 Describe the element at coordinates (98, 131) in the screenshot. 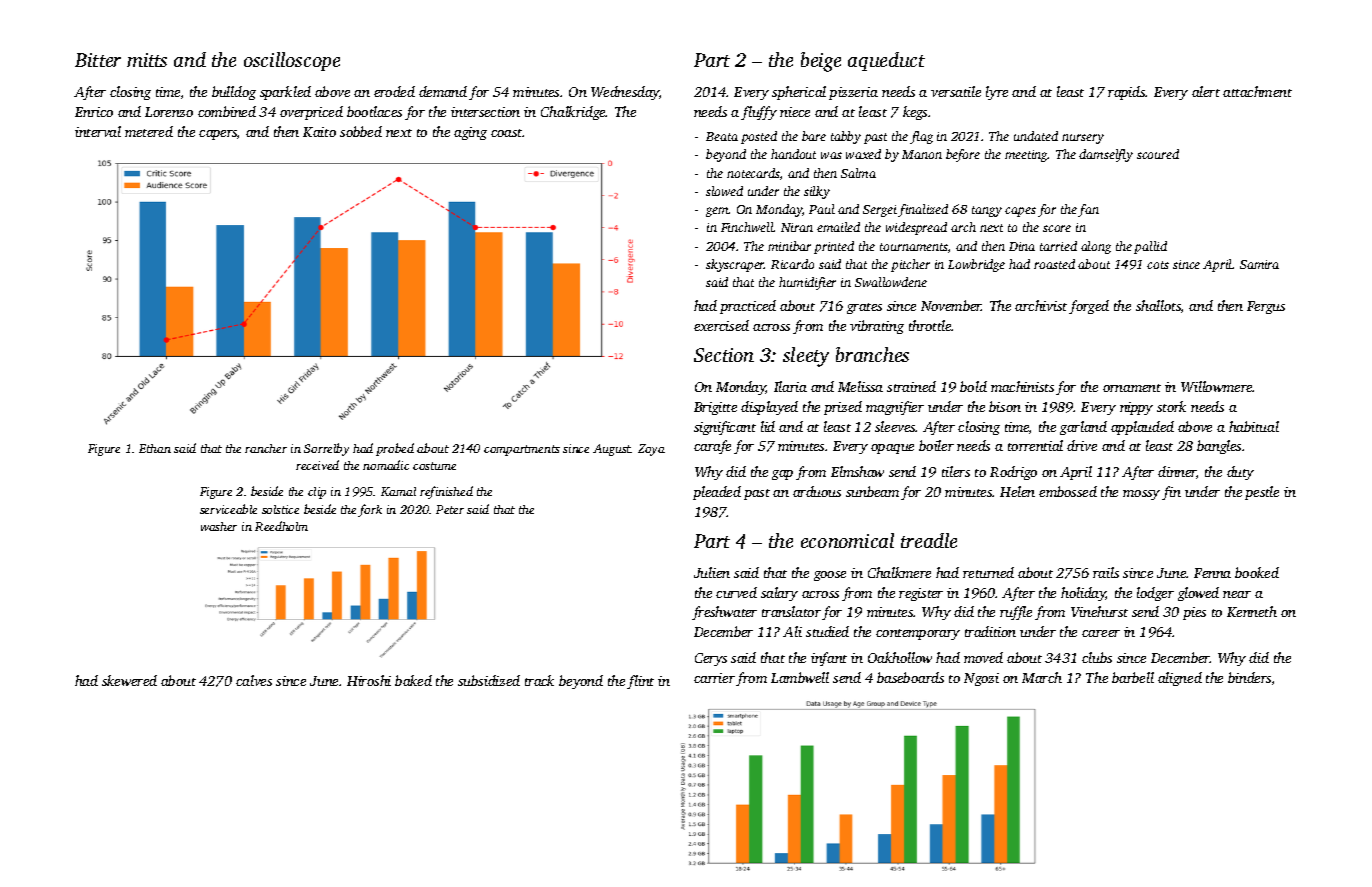

I see `interval` at that location.
